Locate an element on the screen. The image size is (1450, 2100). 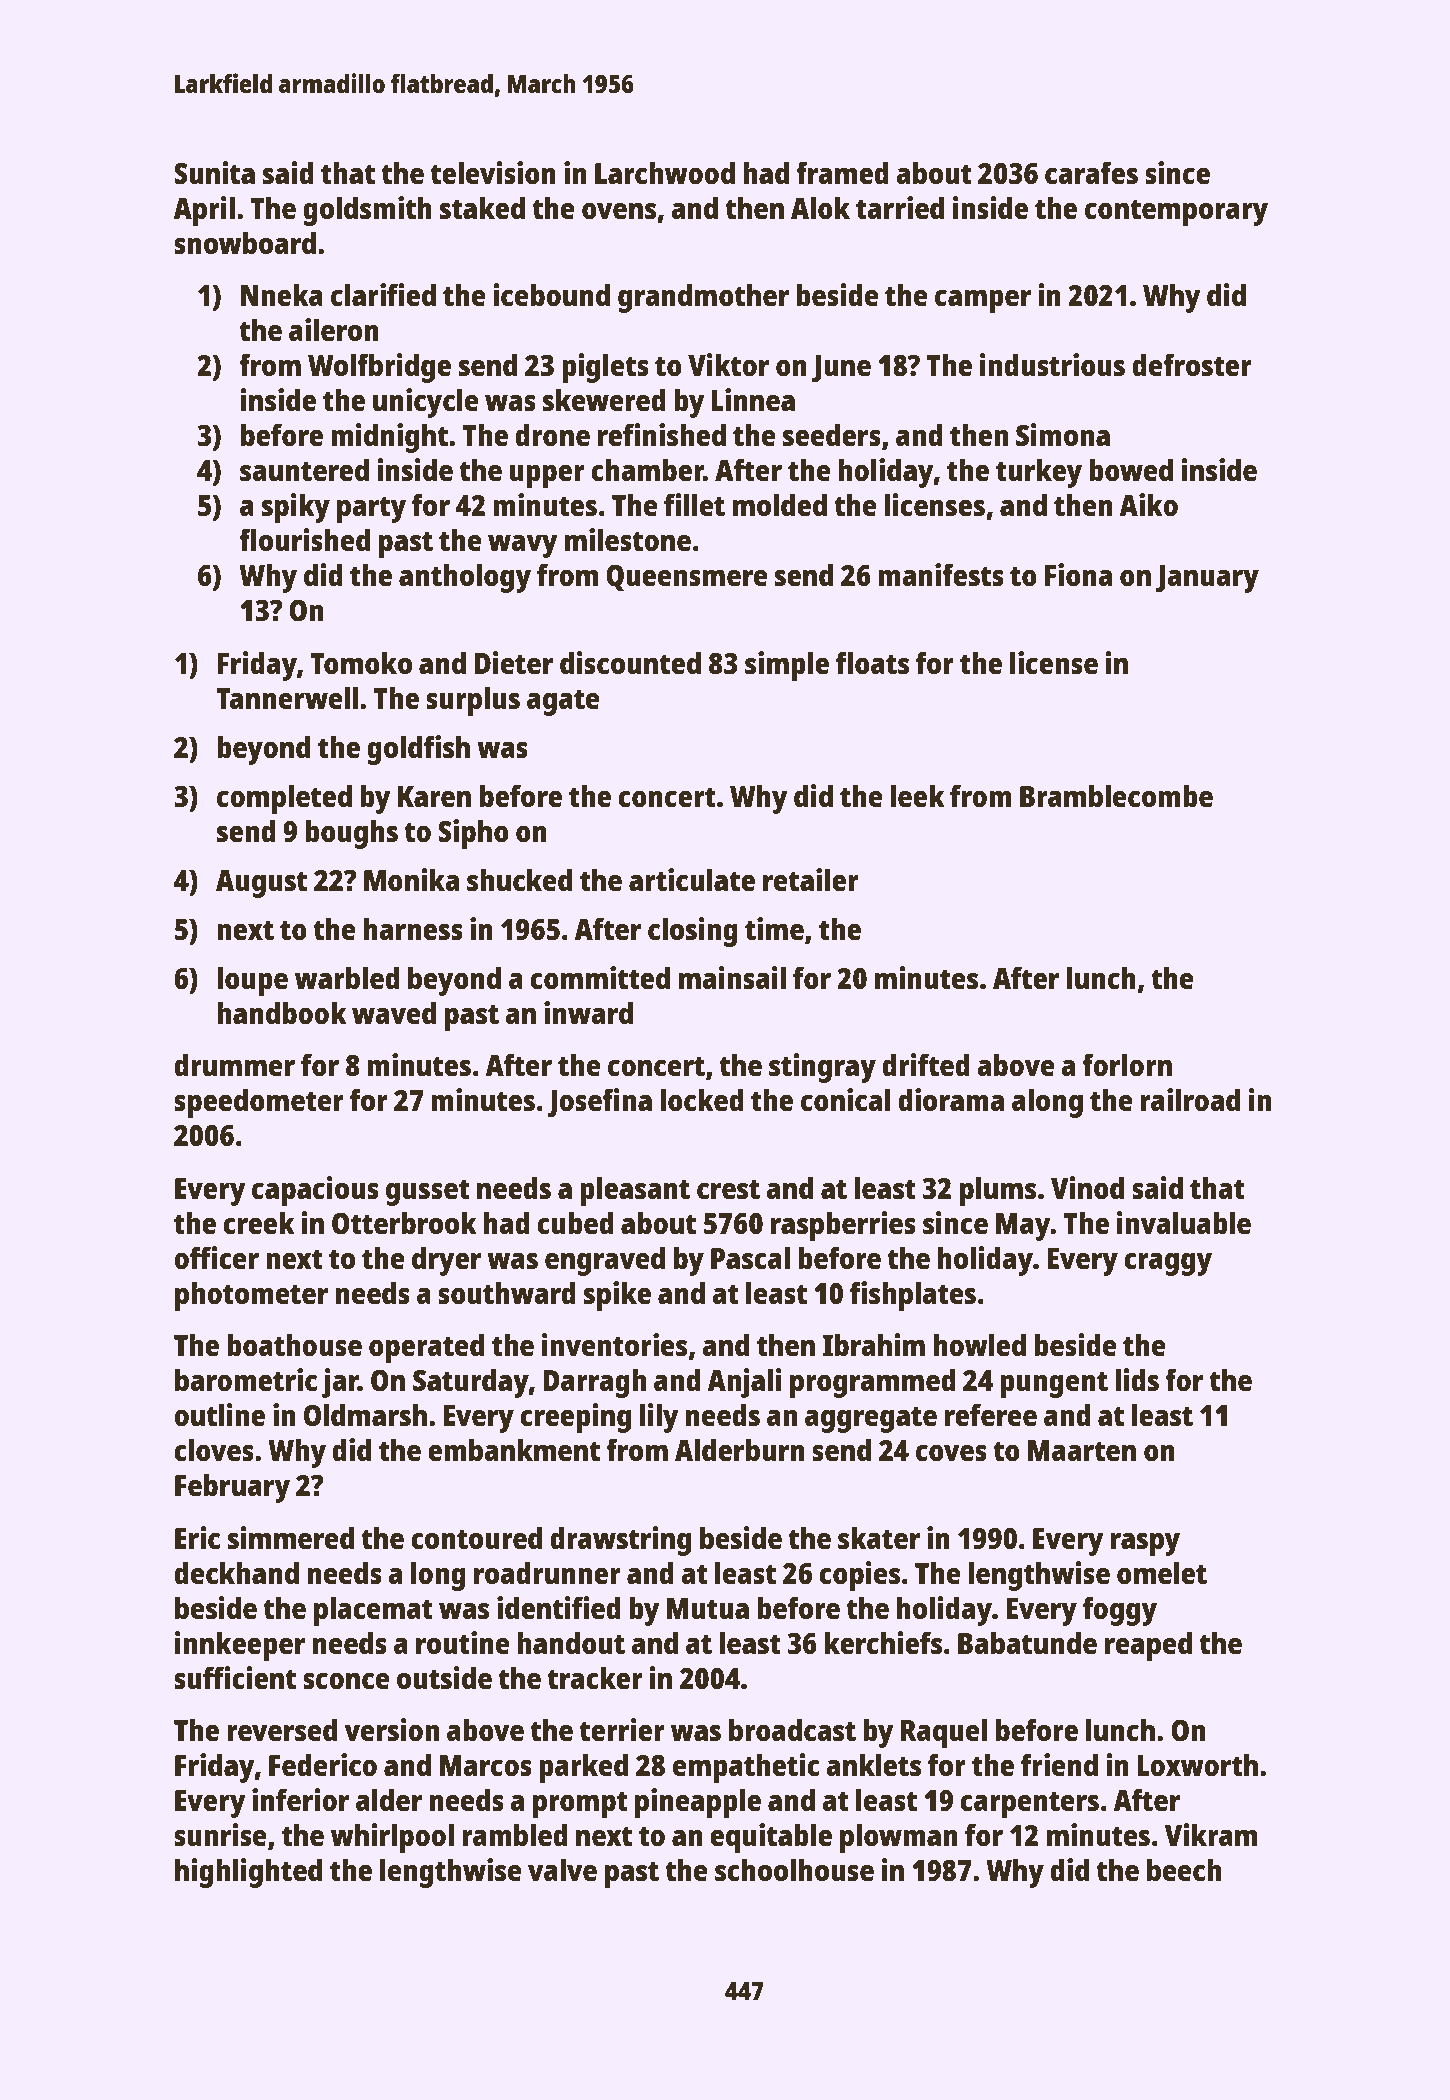
locked is located at coordinates (702, 1100).
